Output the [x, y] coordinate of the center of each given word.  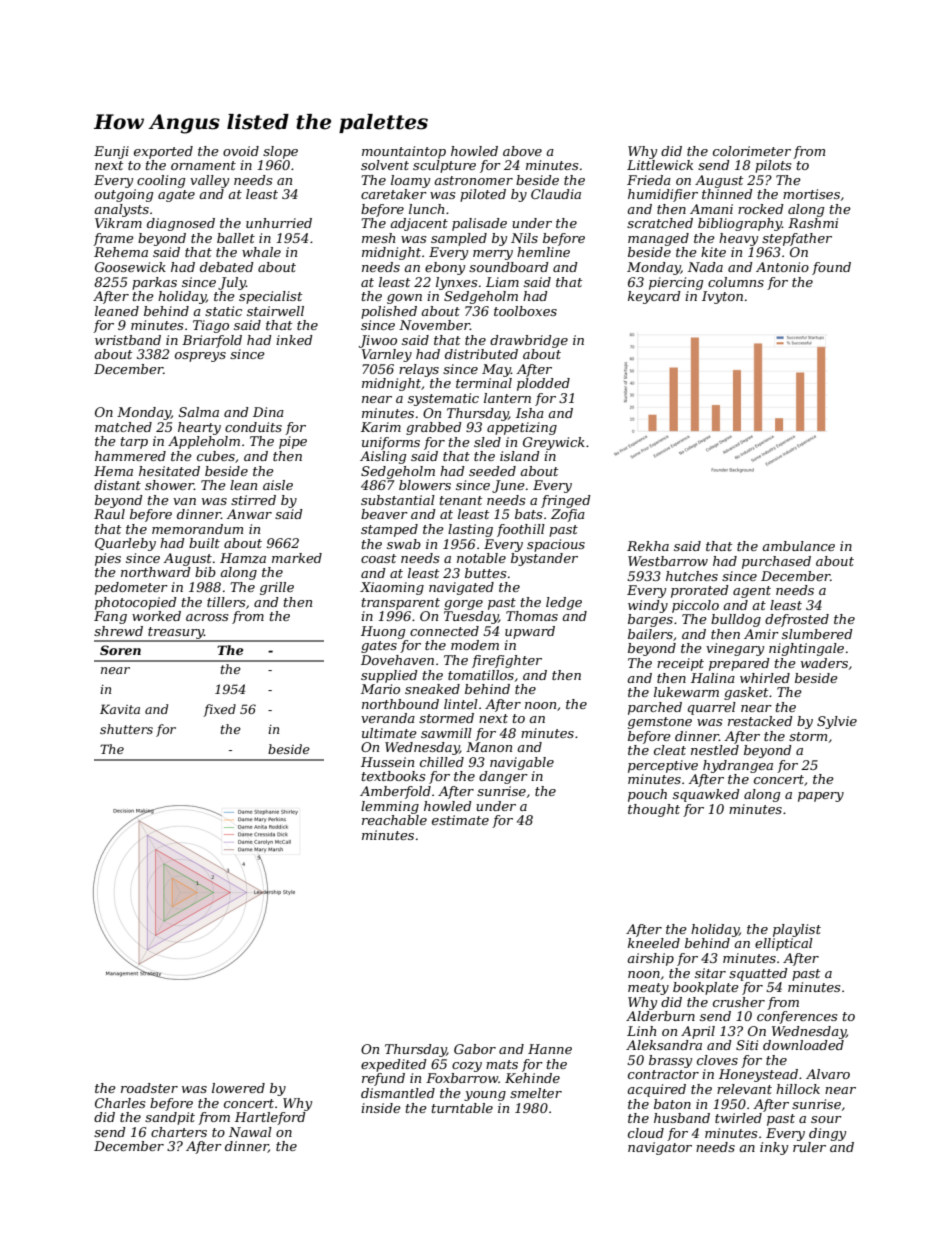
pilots [773, 166]
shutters [126, 729]
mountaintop [404, 152]
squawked [706, 795]
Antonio [782, 267]
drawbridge [529, 341]
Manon [489, 747]
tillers [226, 602]
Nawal [250, 1132]
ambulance [798, 546]
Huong [383, 632]
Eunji [111, 152]
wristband [128, 340]
